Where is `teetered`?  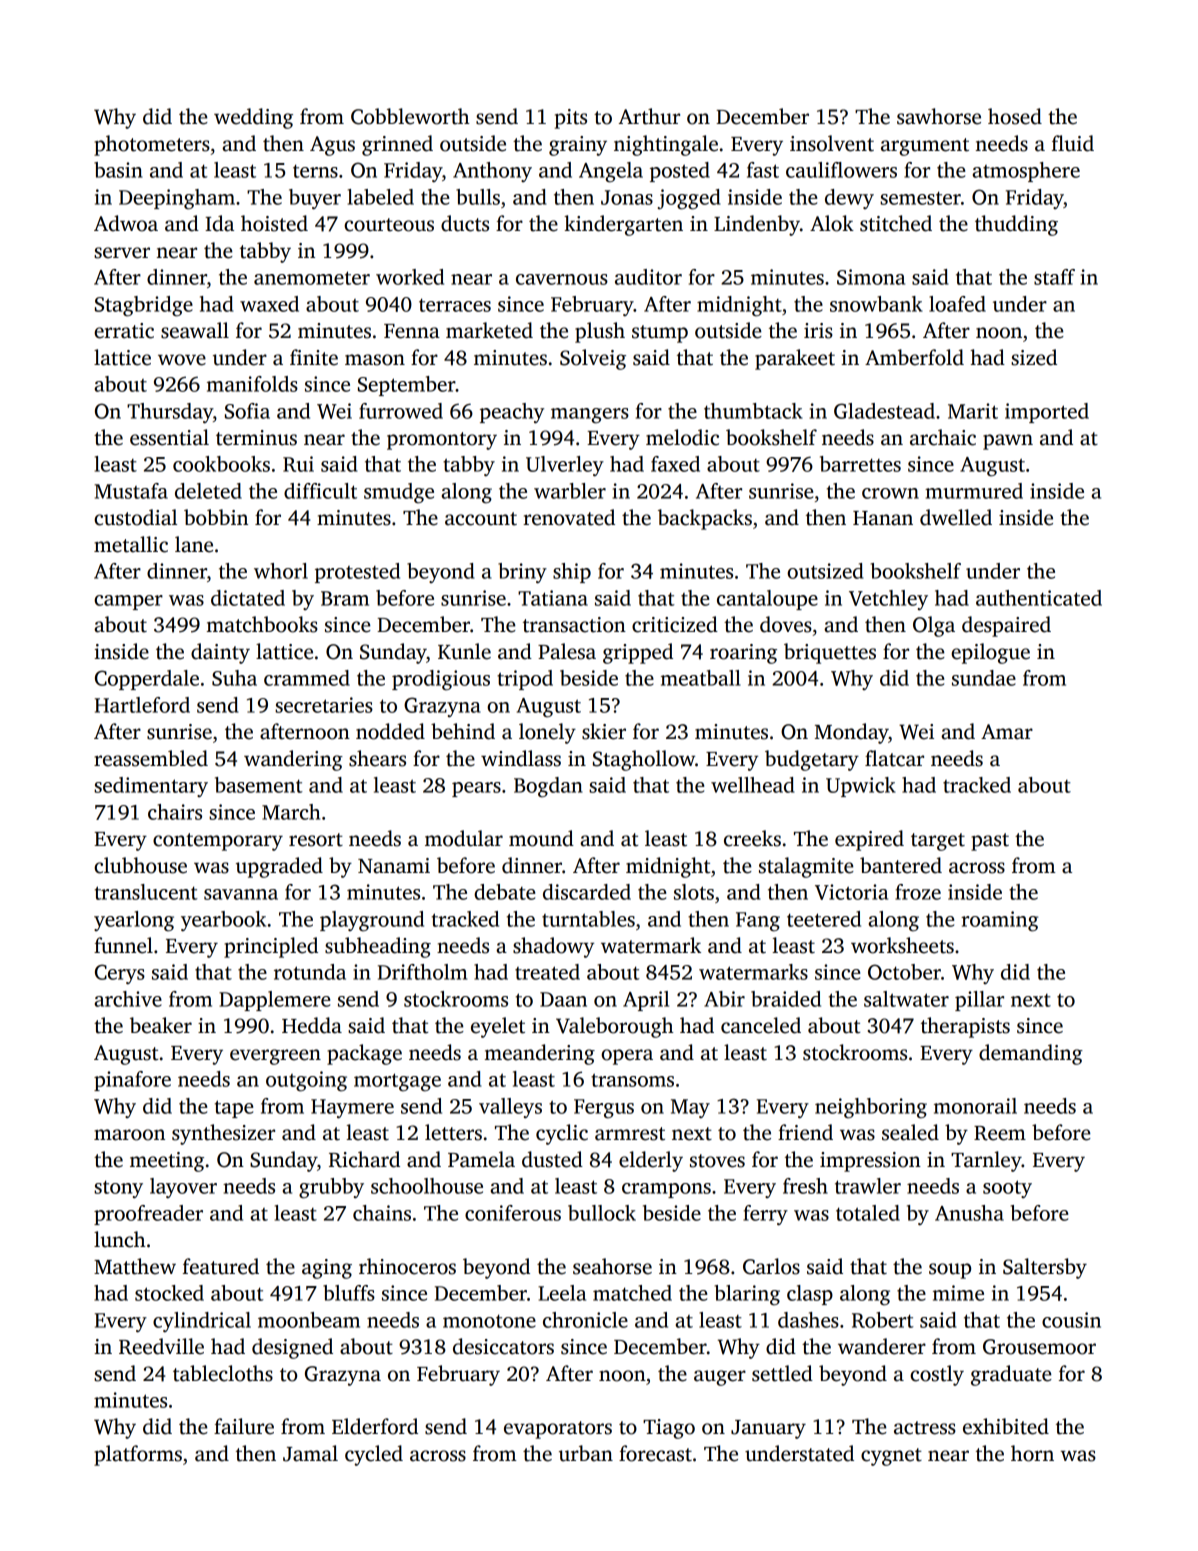
teetered is located at coordinates (824, 919).
